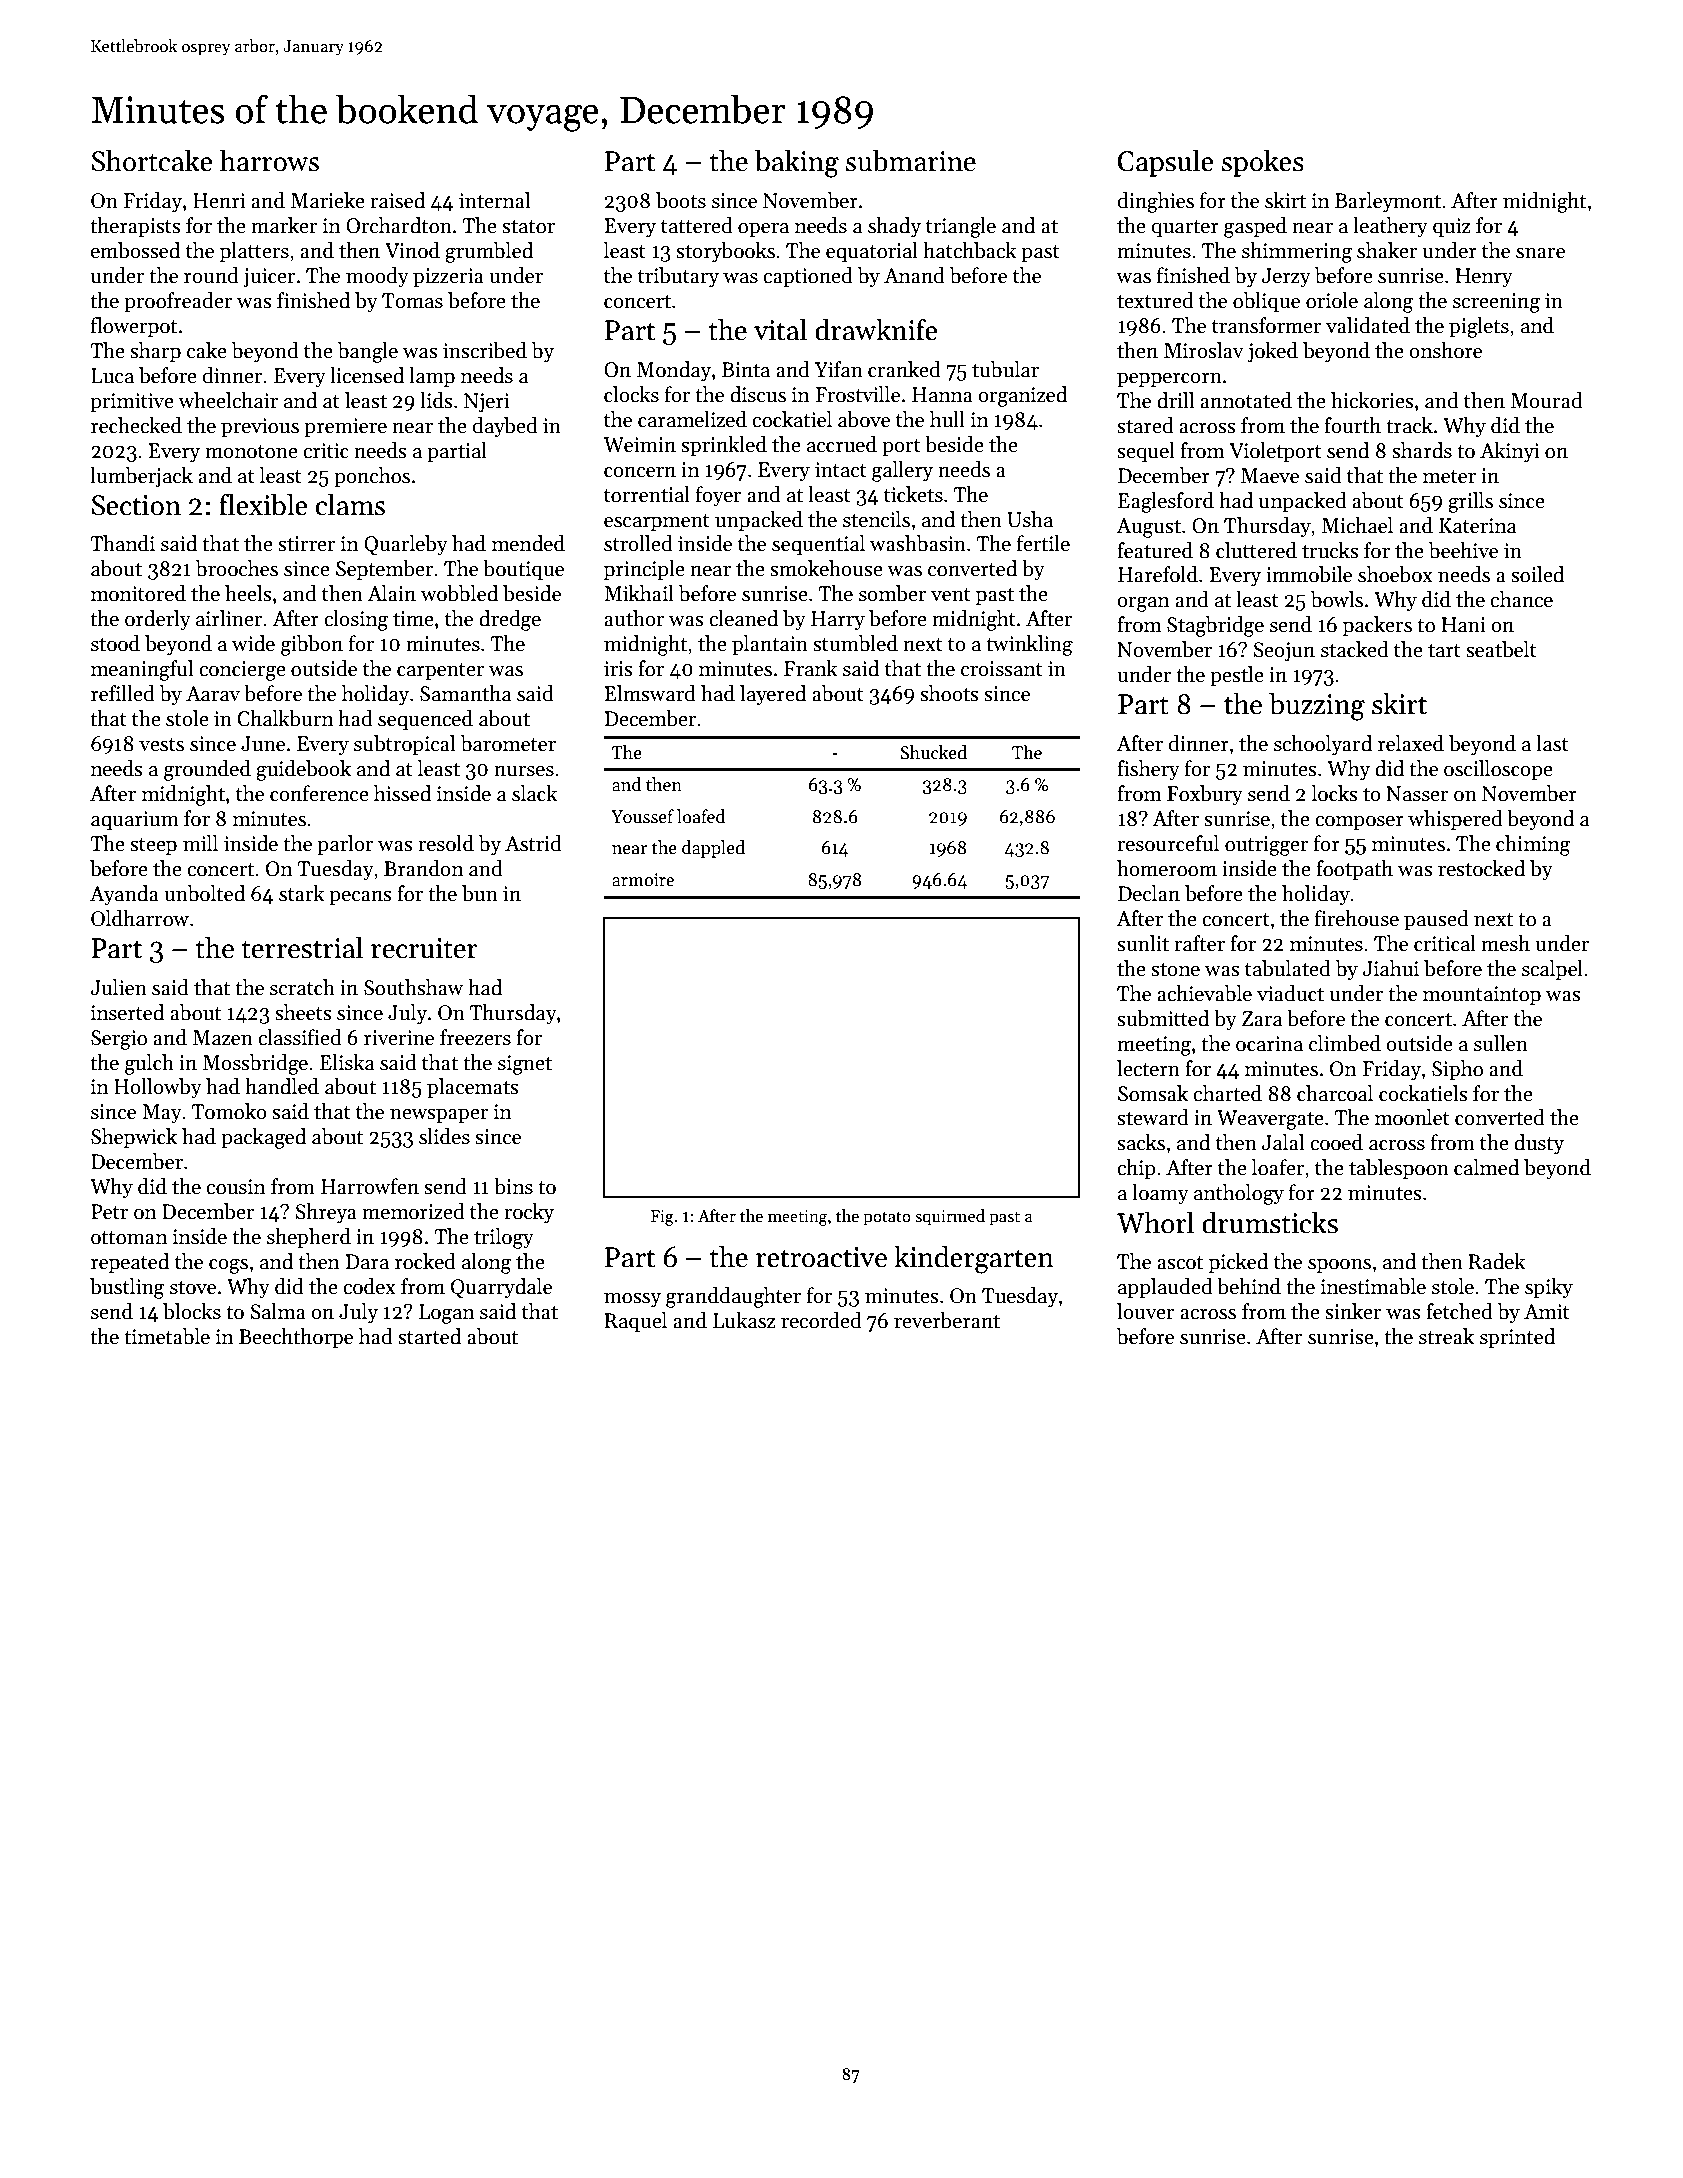 The width and height of the page is (1683, 2178). Describe the element at coordinates (1263, 163) in the page. I see `spokes` at that location.
